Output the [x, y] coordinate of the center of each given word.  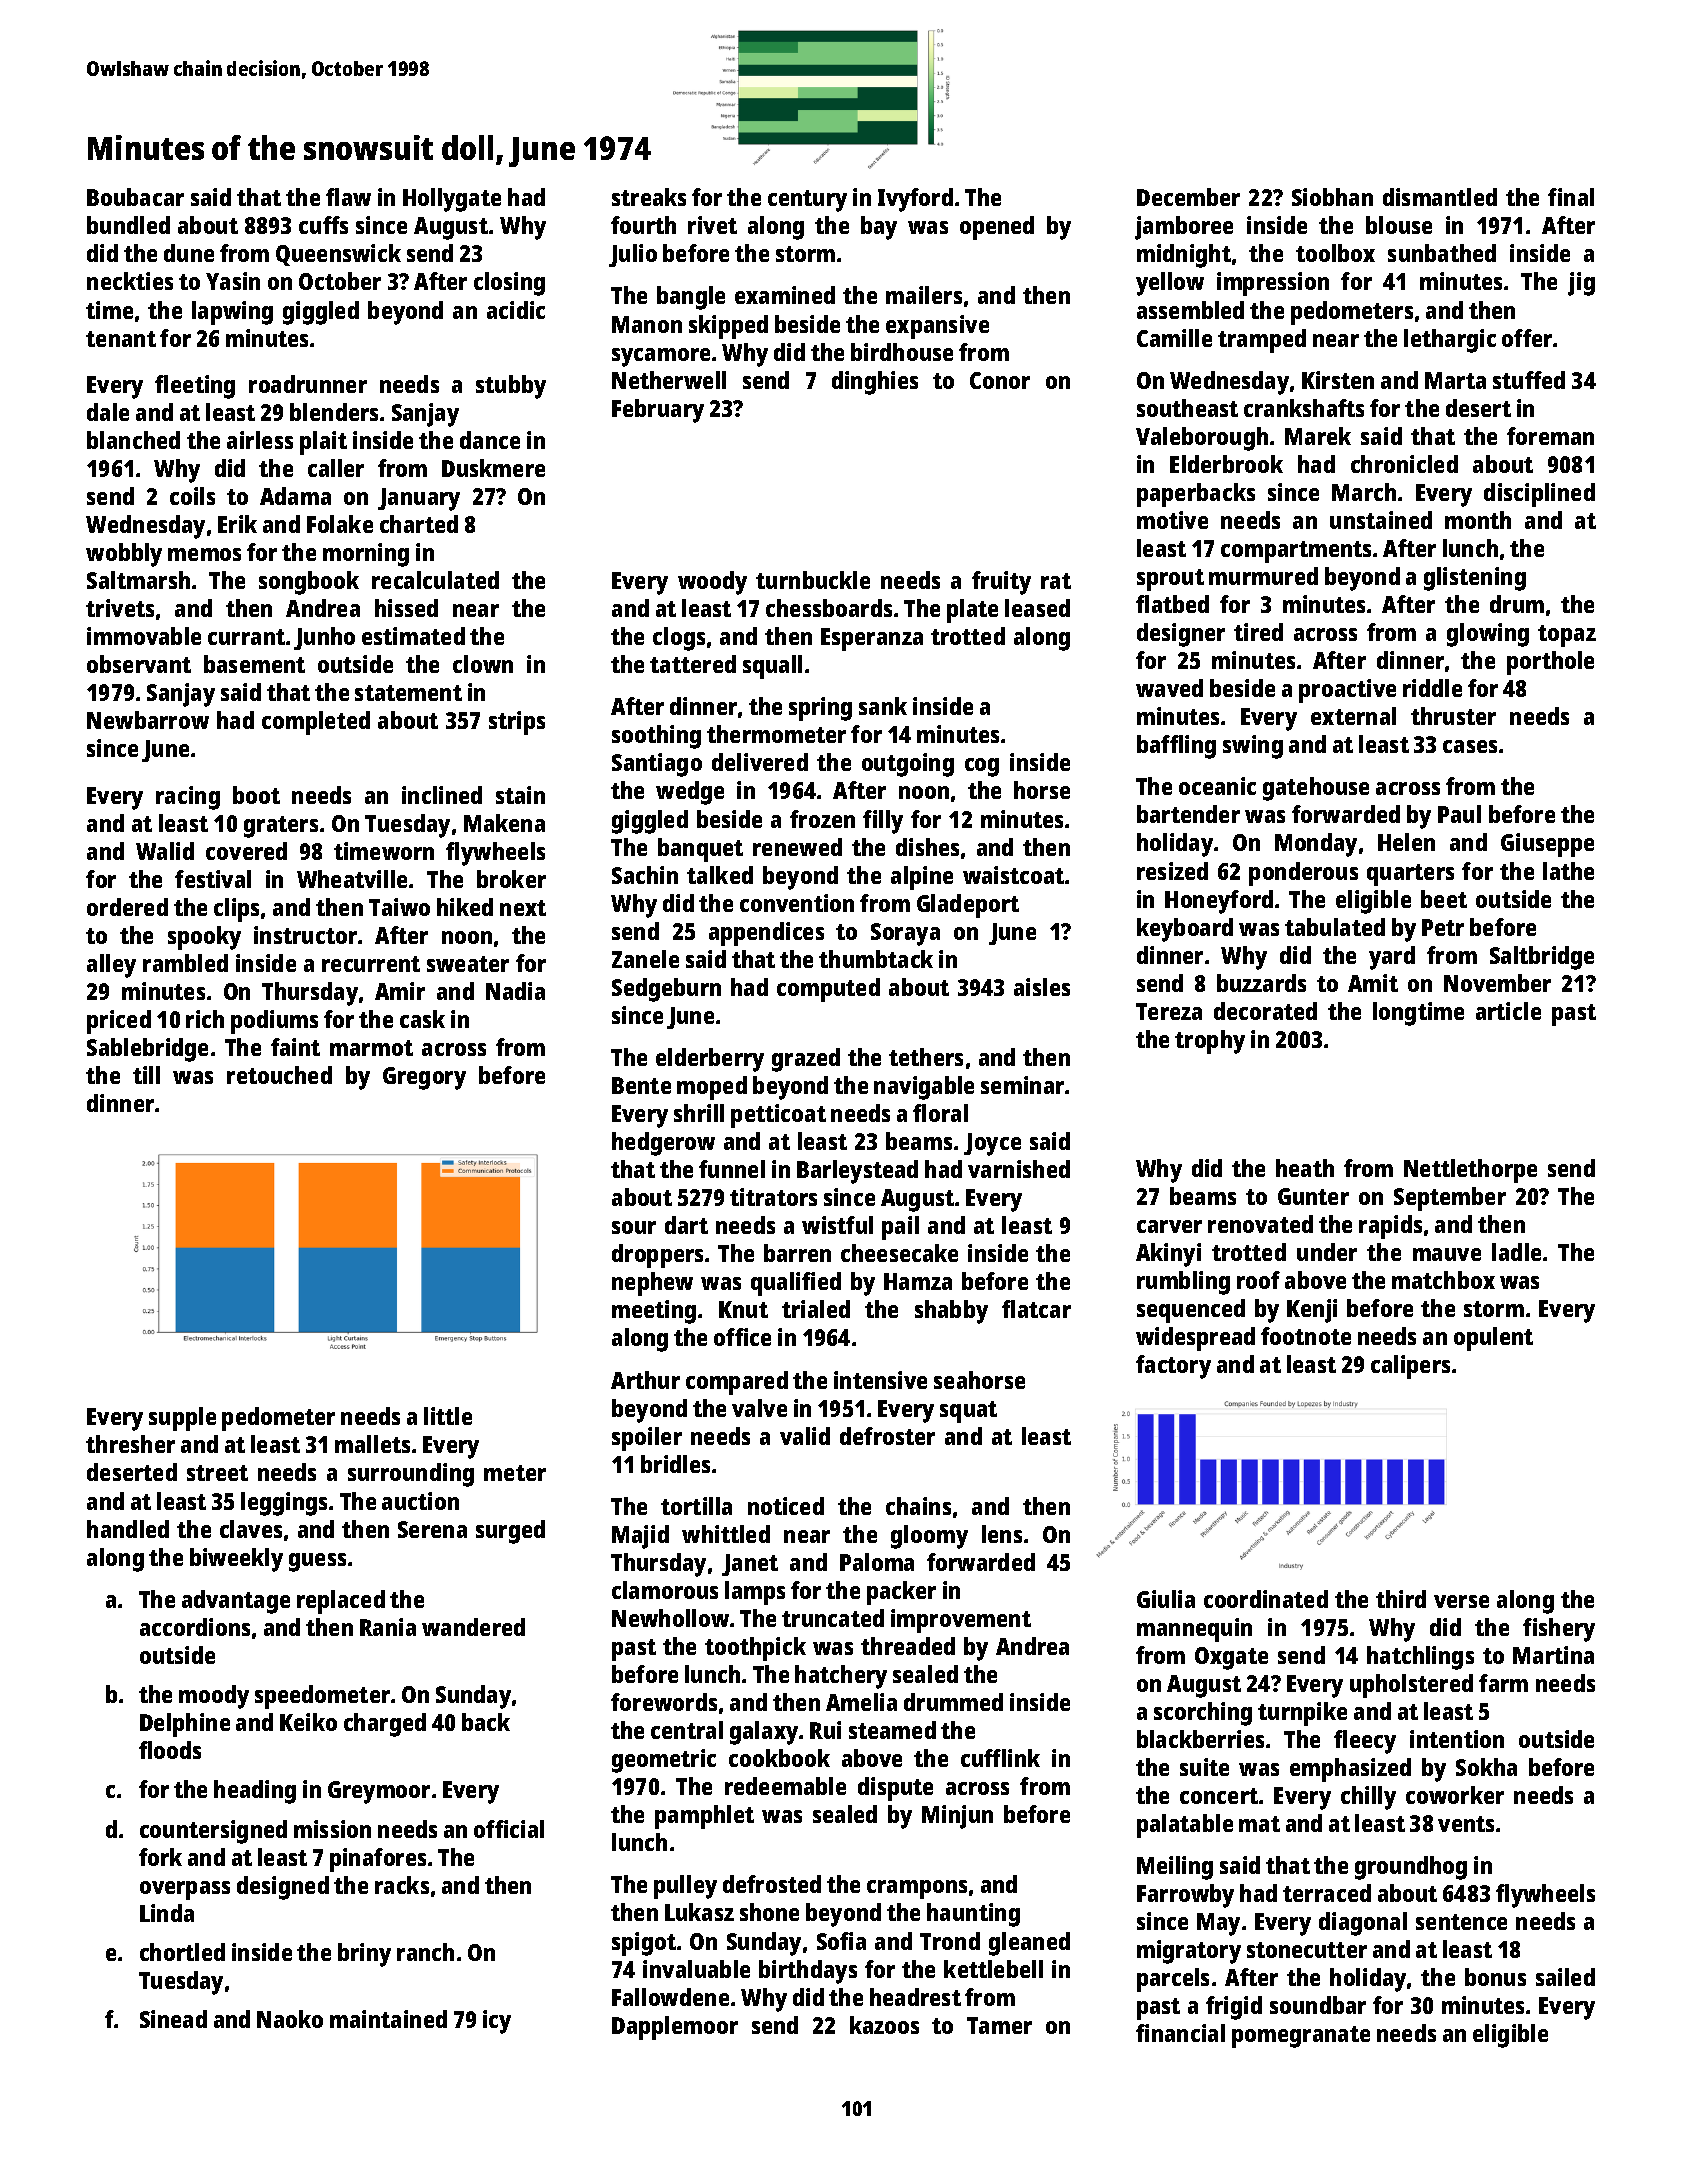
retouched [279, 1075]
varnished [1019, 1169]
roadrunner [308, 384]
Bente [641, 1085]
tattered [693, 664]
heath [1305, 1168]
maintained [388, 2019]
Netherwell [669, 380]
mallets [372, 1444]
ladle [1516, 1252]
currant [246, 637]
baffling [1176, 747]
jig [1581, 284]
